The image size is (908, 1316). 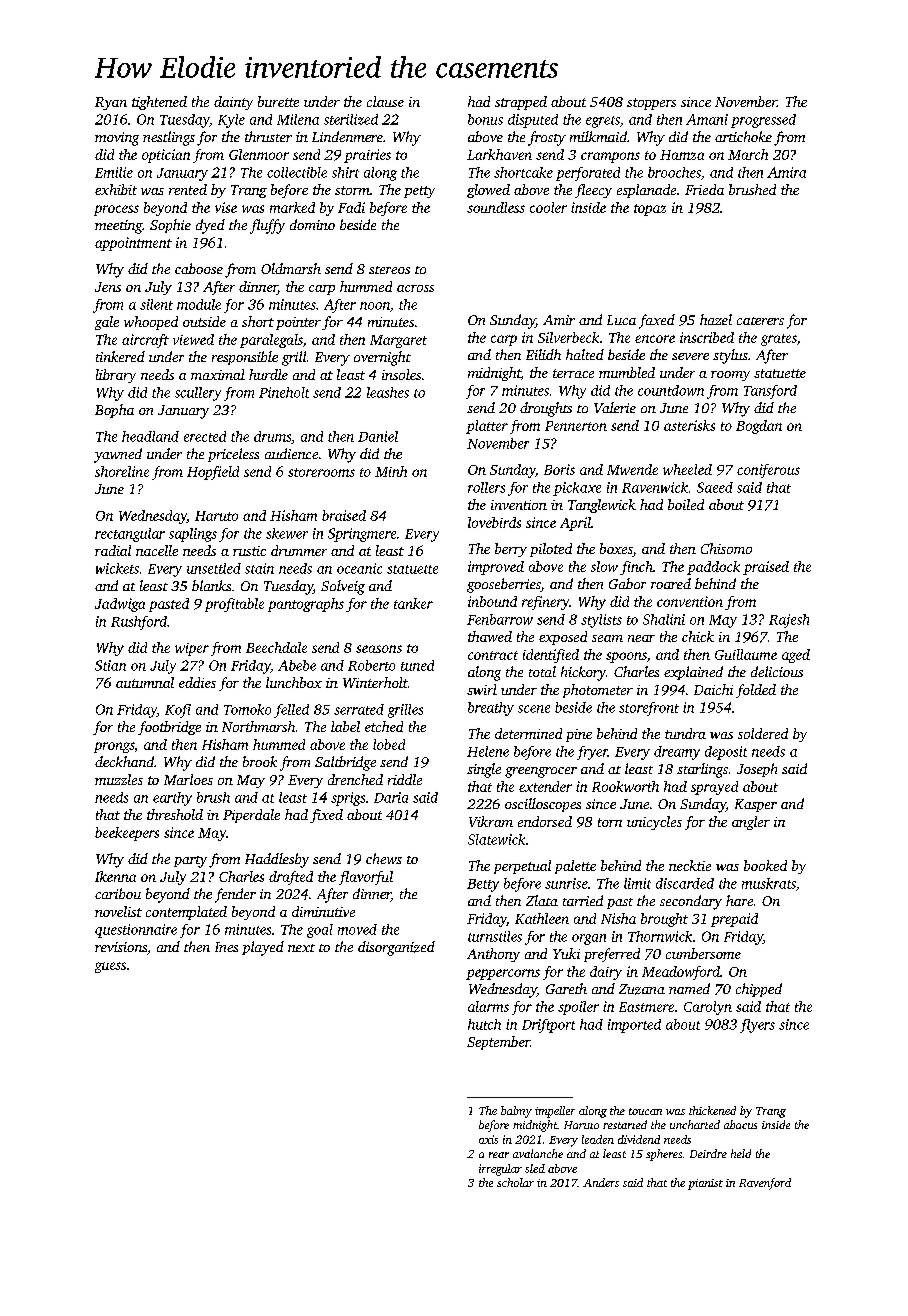 I want to click on glowed, so click(x=488, y=191).
